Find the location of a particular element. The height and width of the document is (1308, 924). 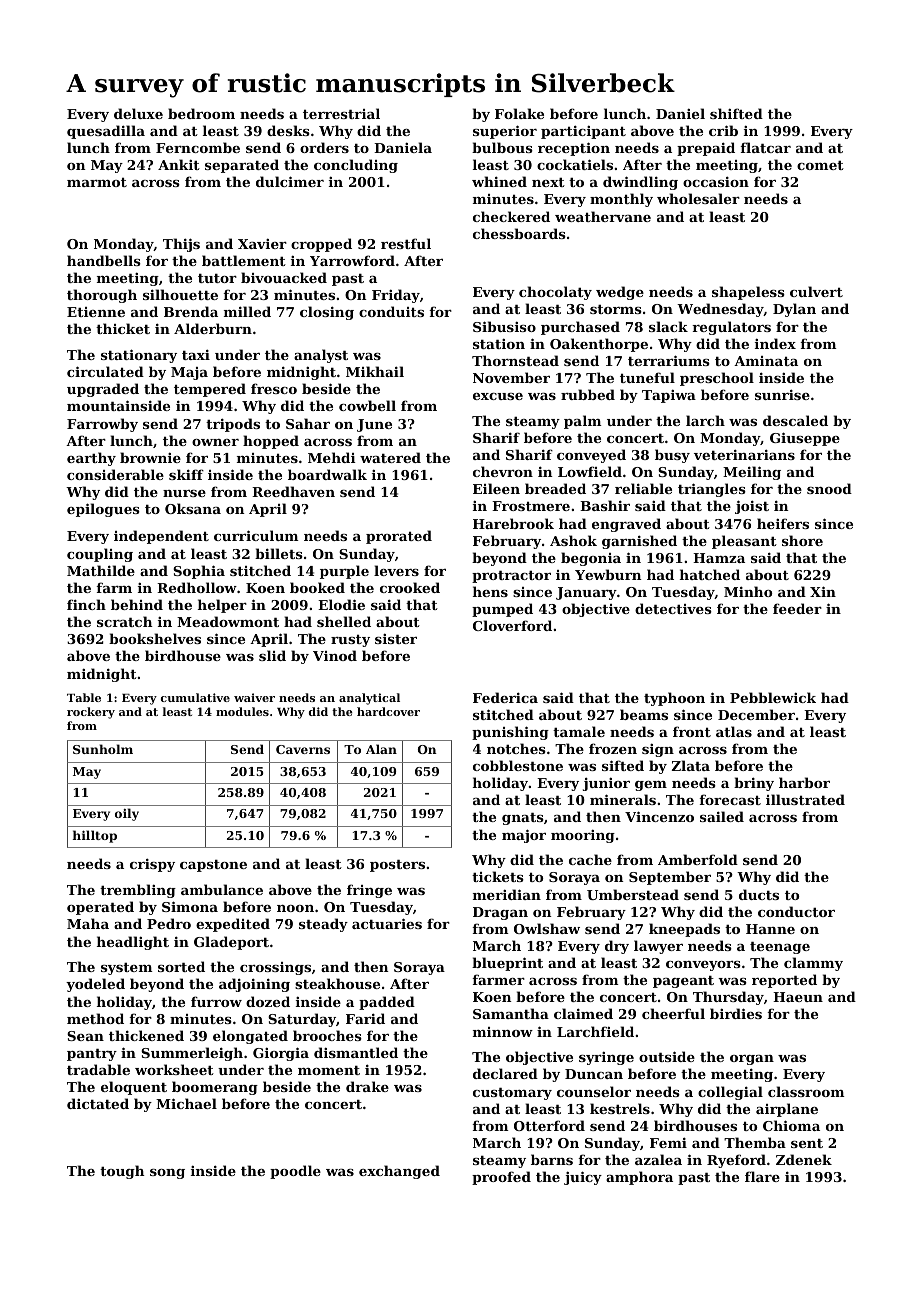

shifted is located at coordinates (736, 113).
